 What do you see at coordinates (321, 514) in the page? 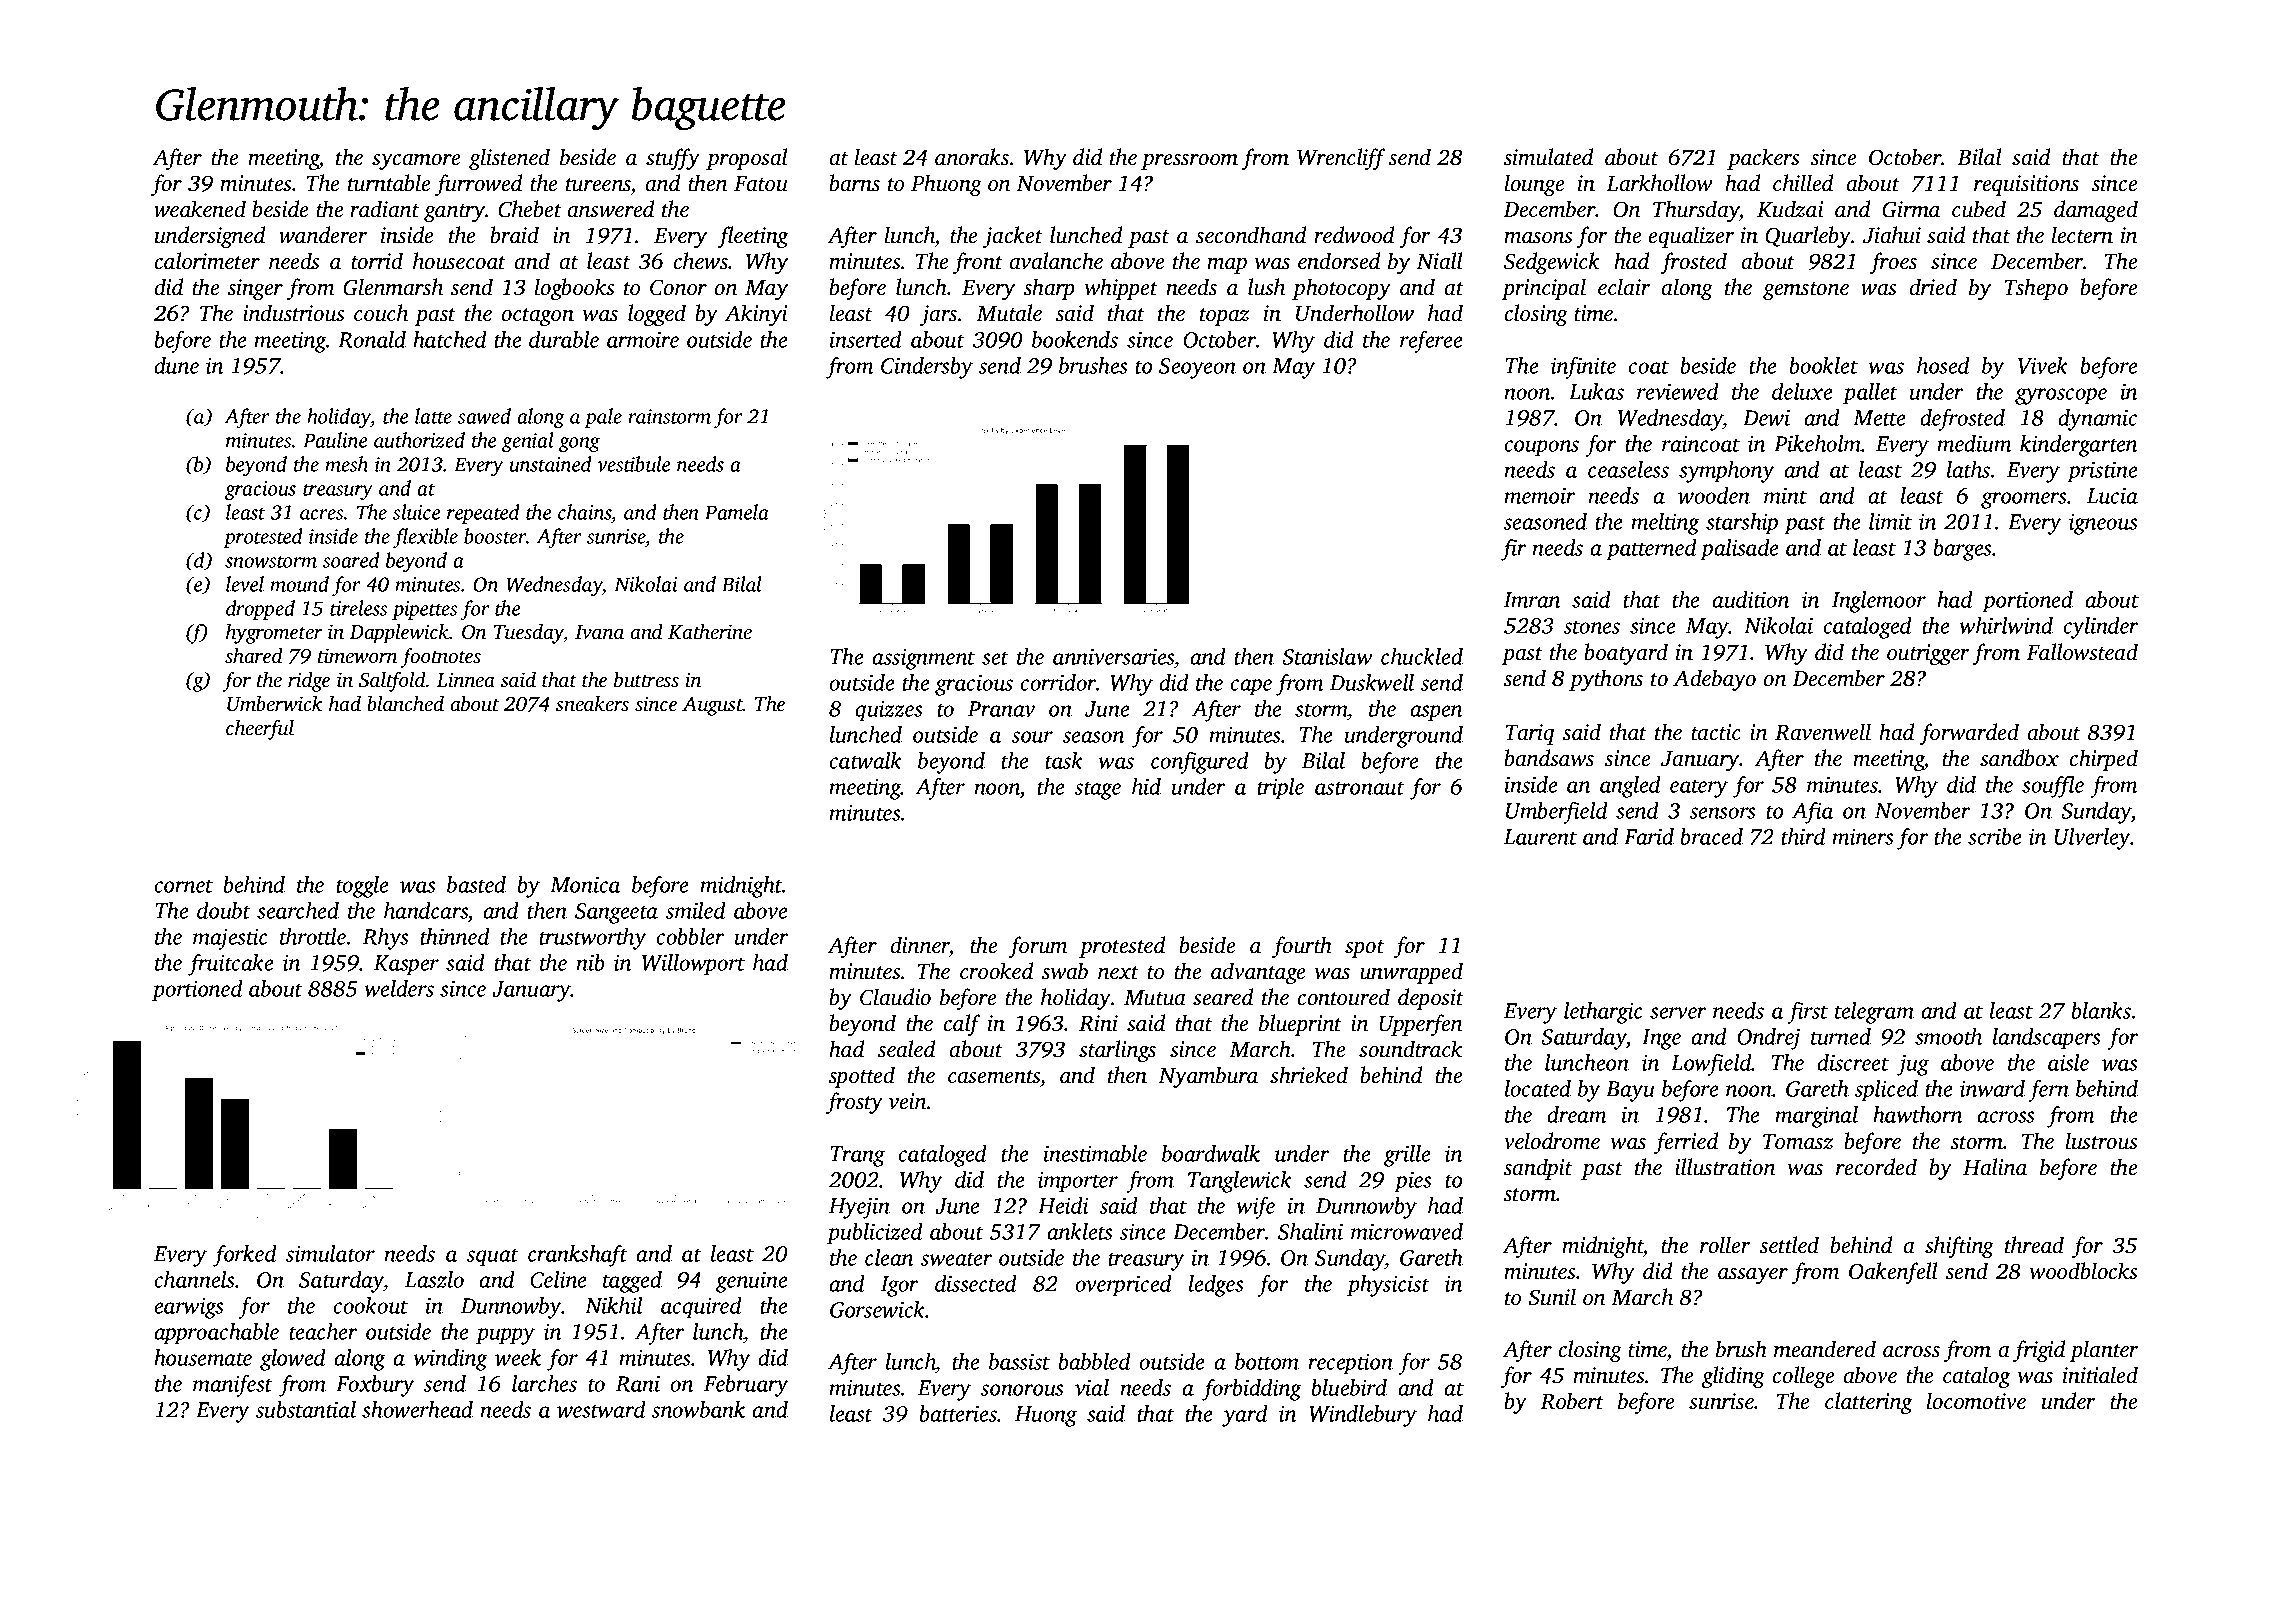
I see `acres` at bounding box center [321, 514].
